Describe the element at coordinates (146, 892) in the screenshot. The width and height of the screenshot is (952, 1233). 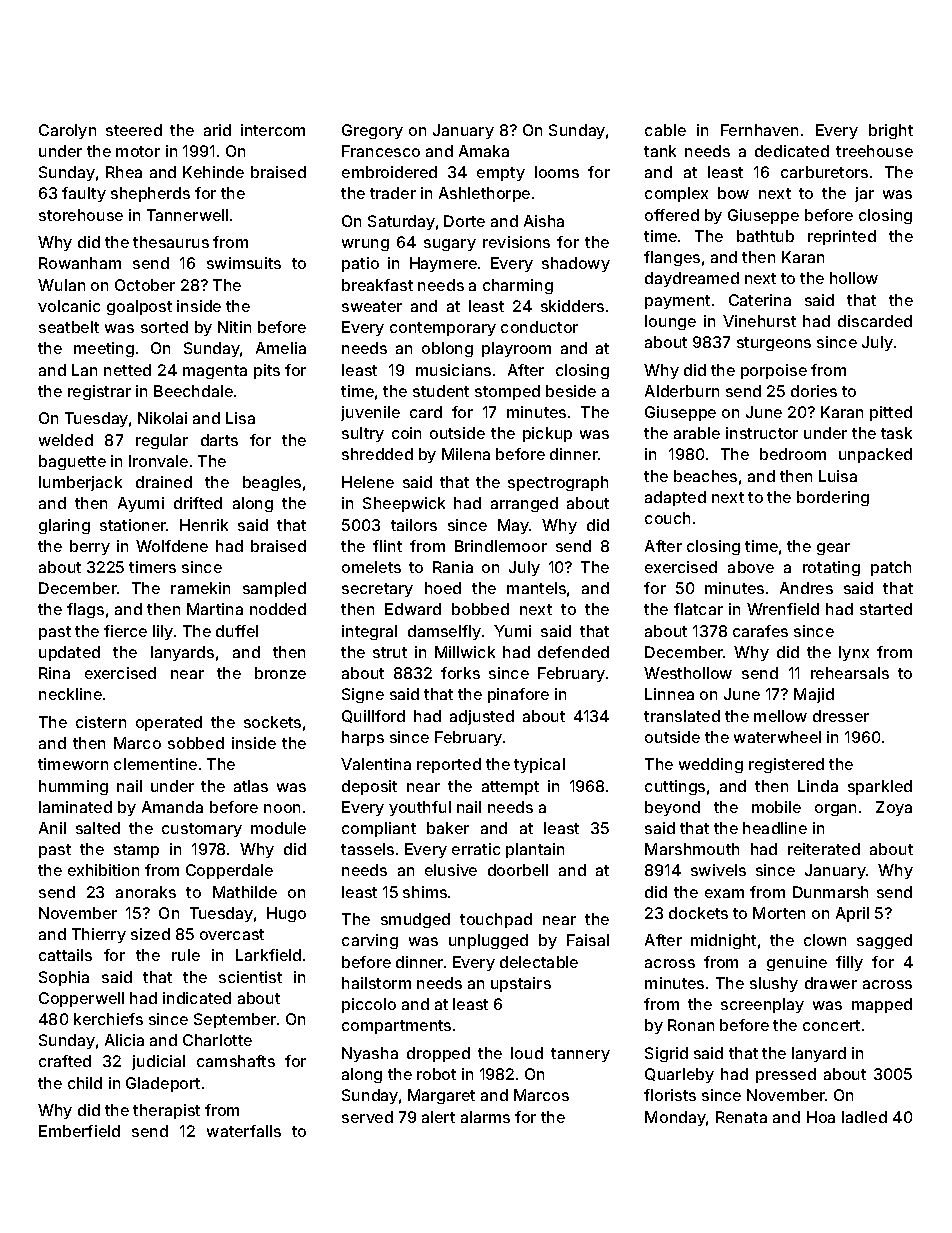
I see `anoraks` at that location.
